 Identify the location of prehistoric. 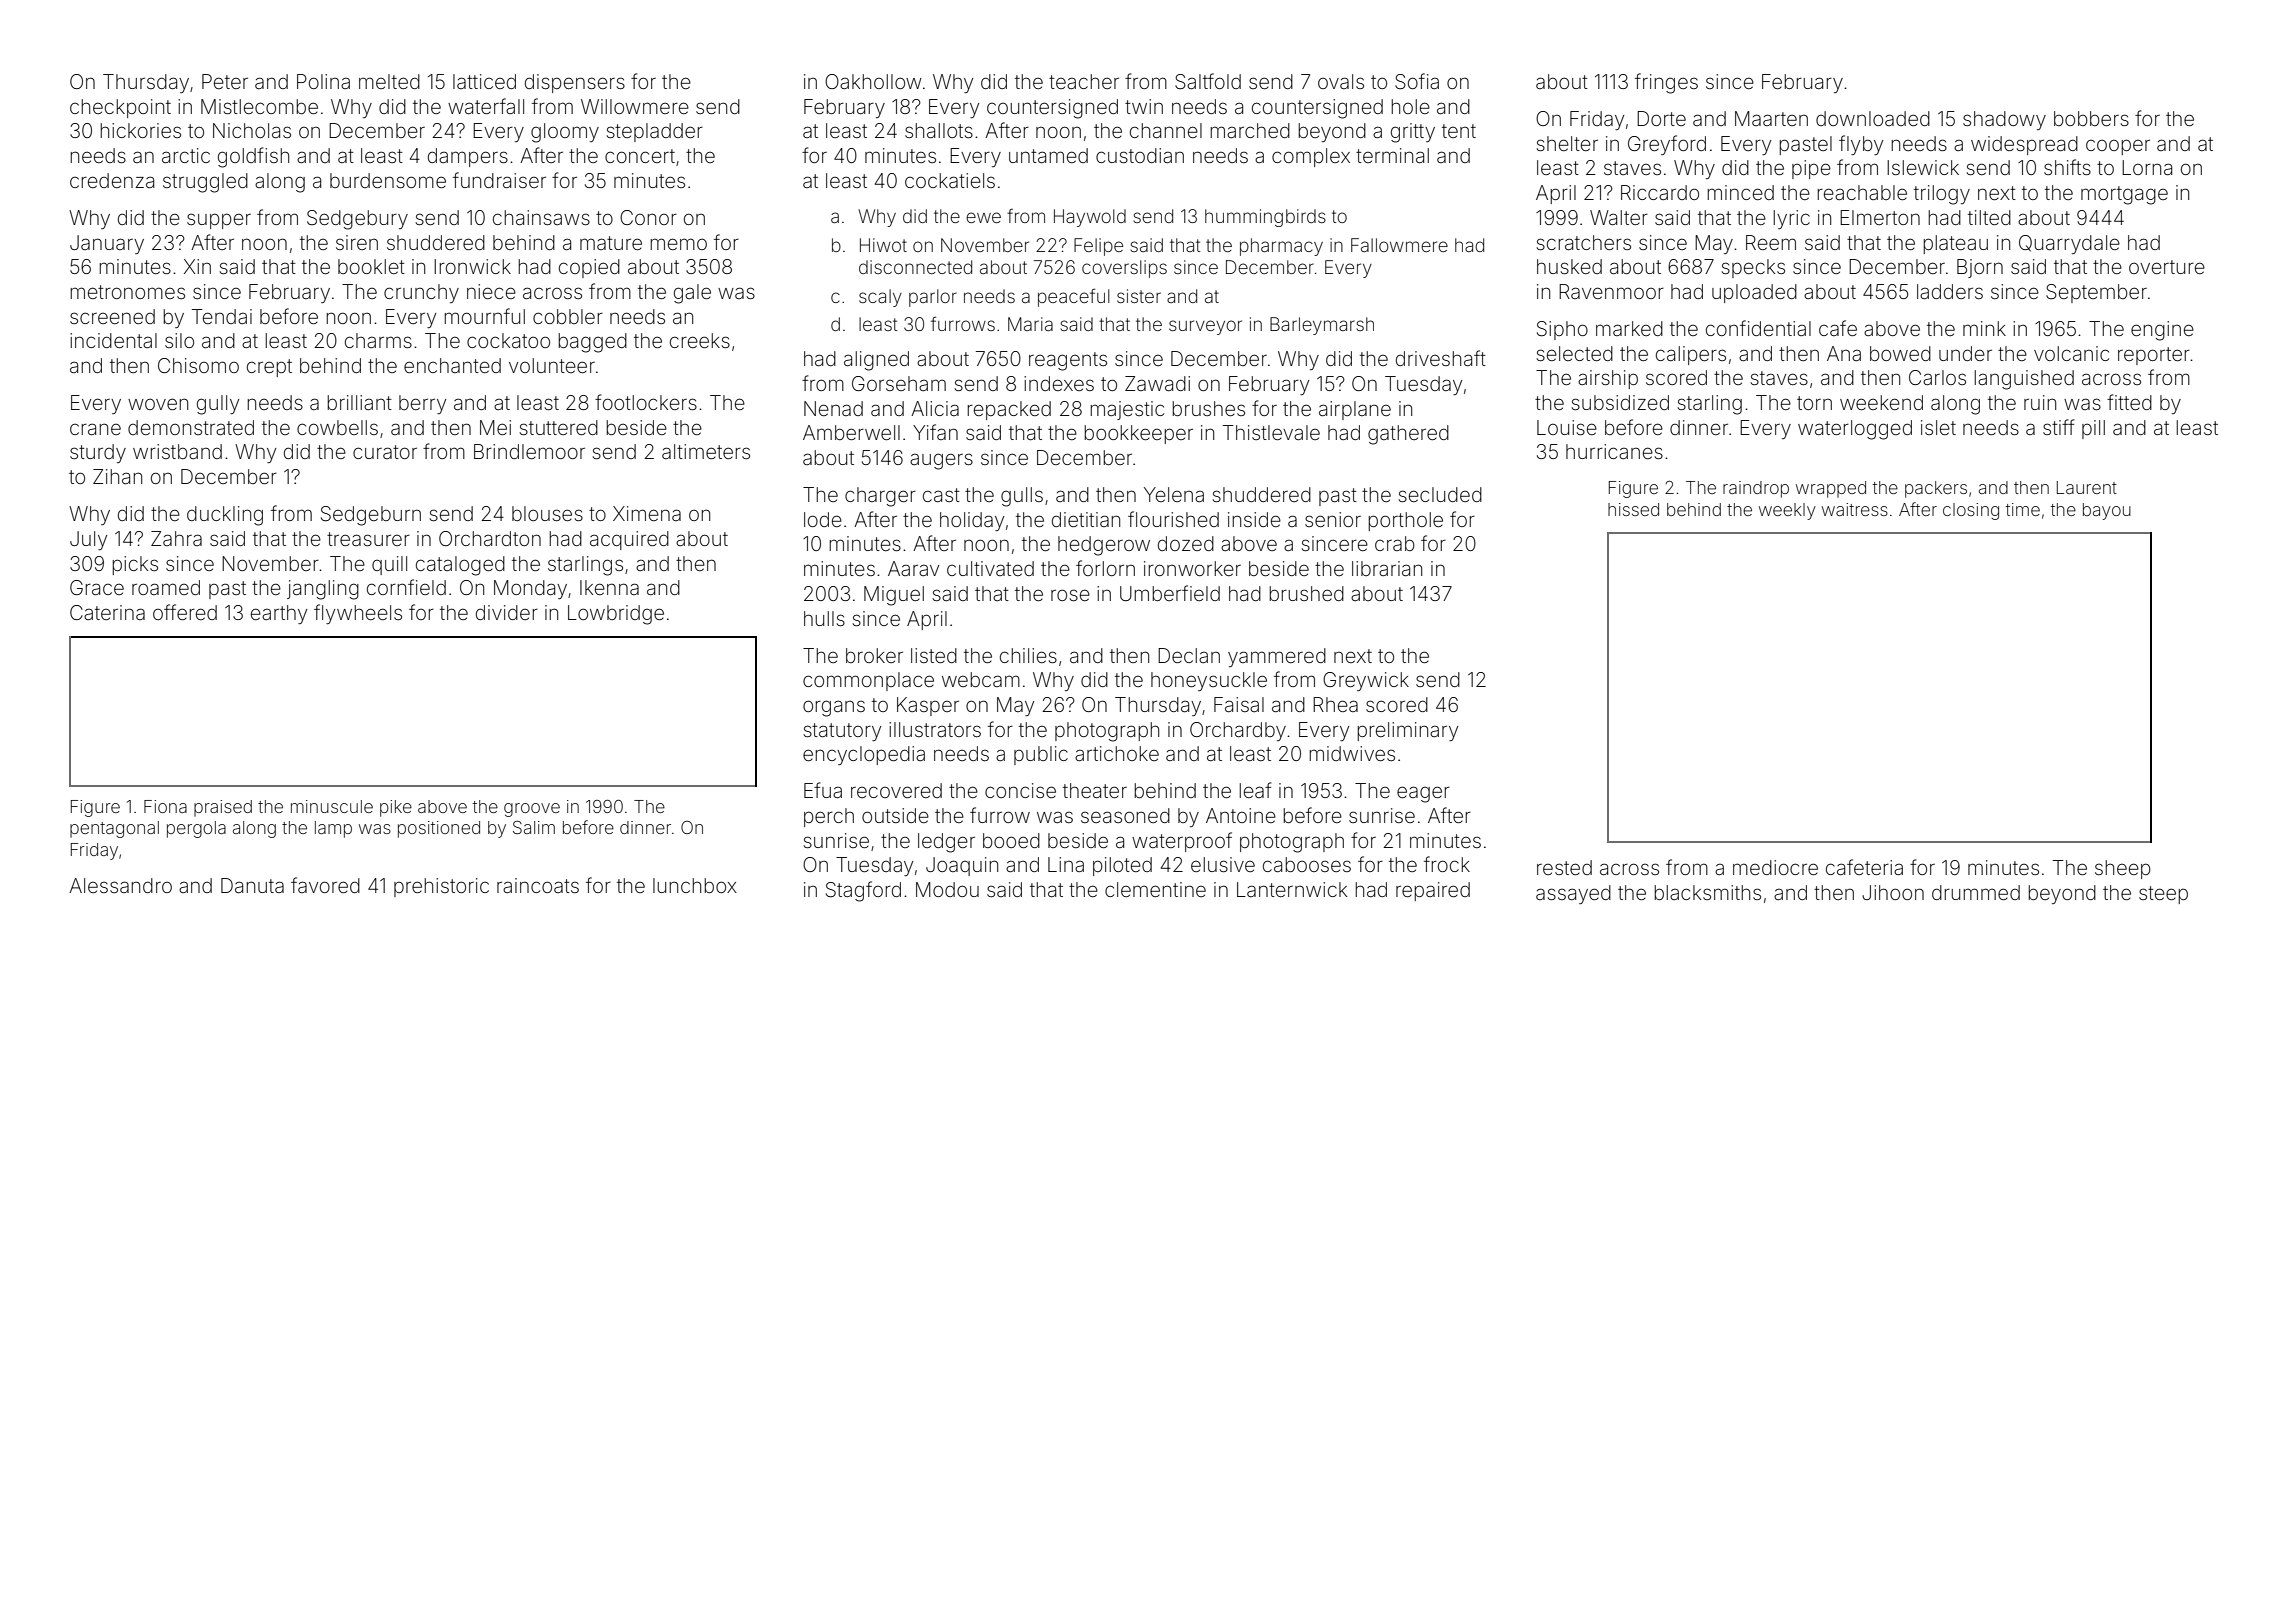
(441, 887).
